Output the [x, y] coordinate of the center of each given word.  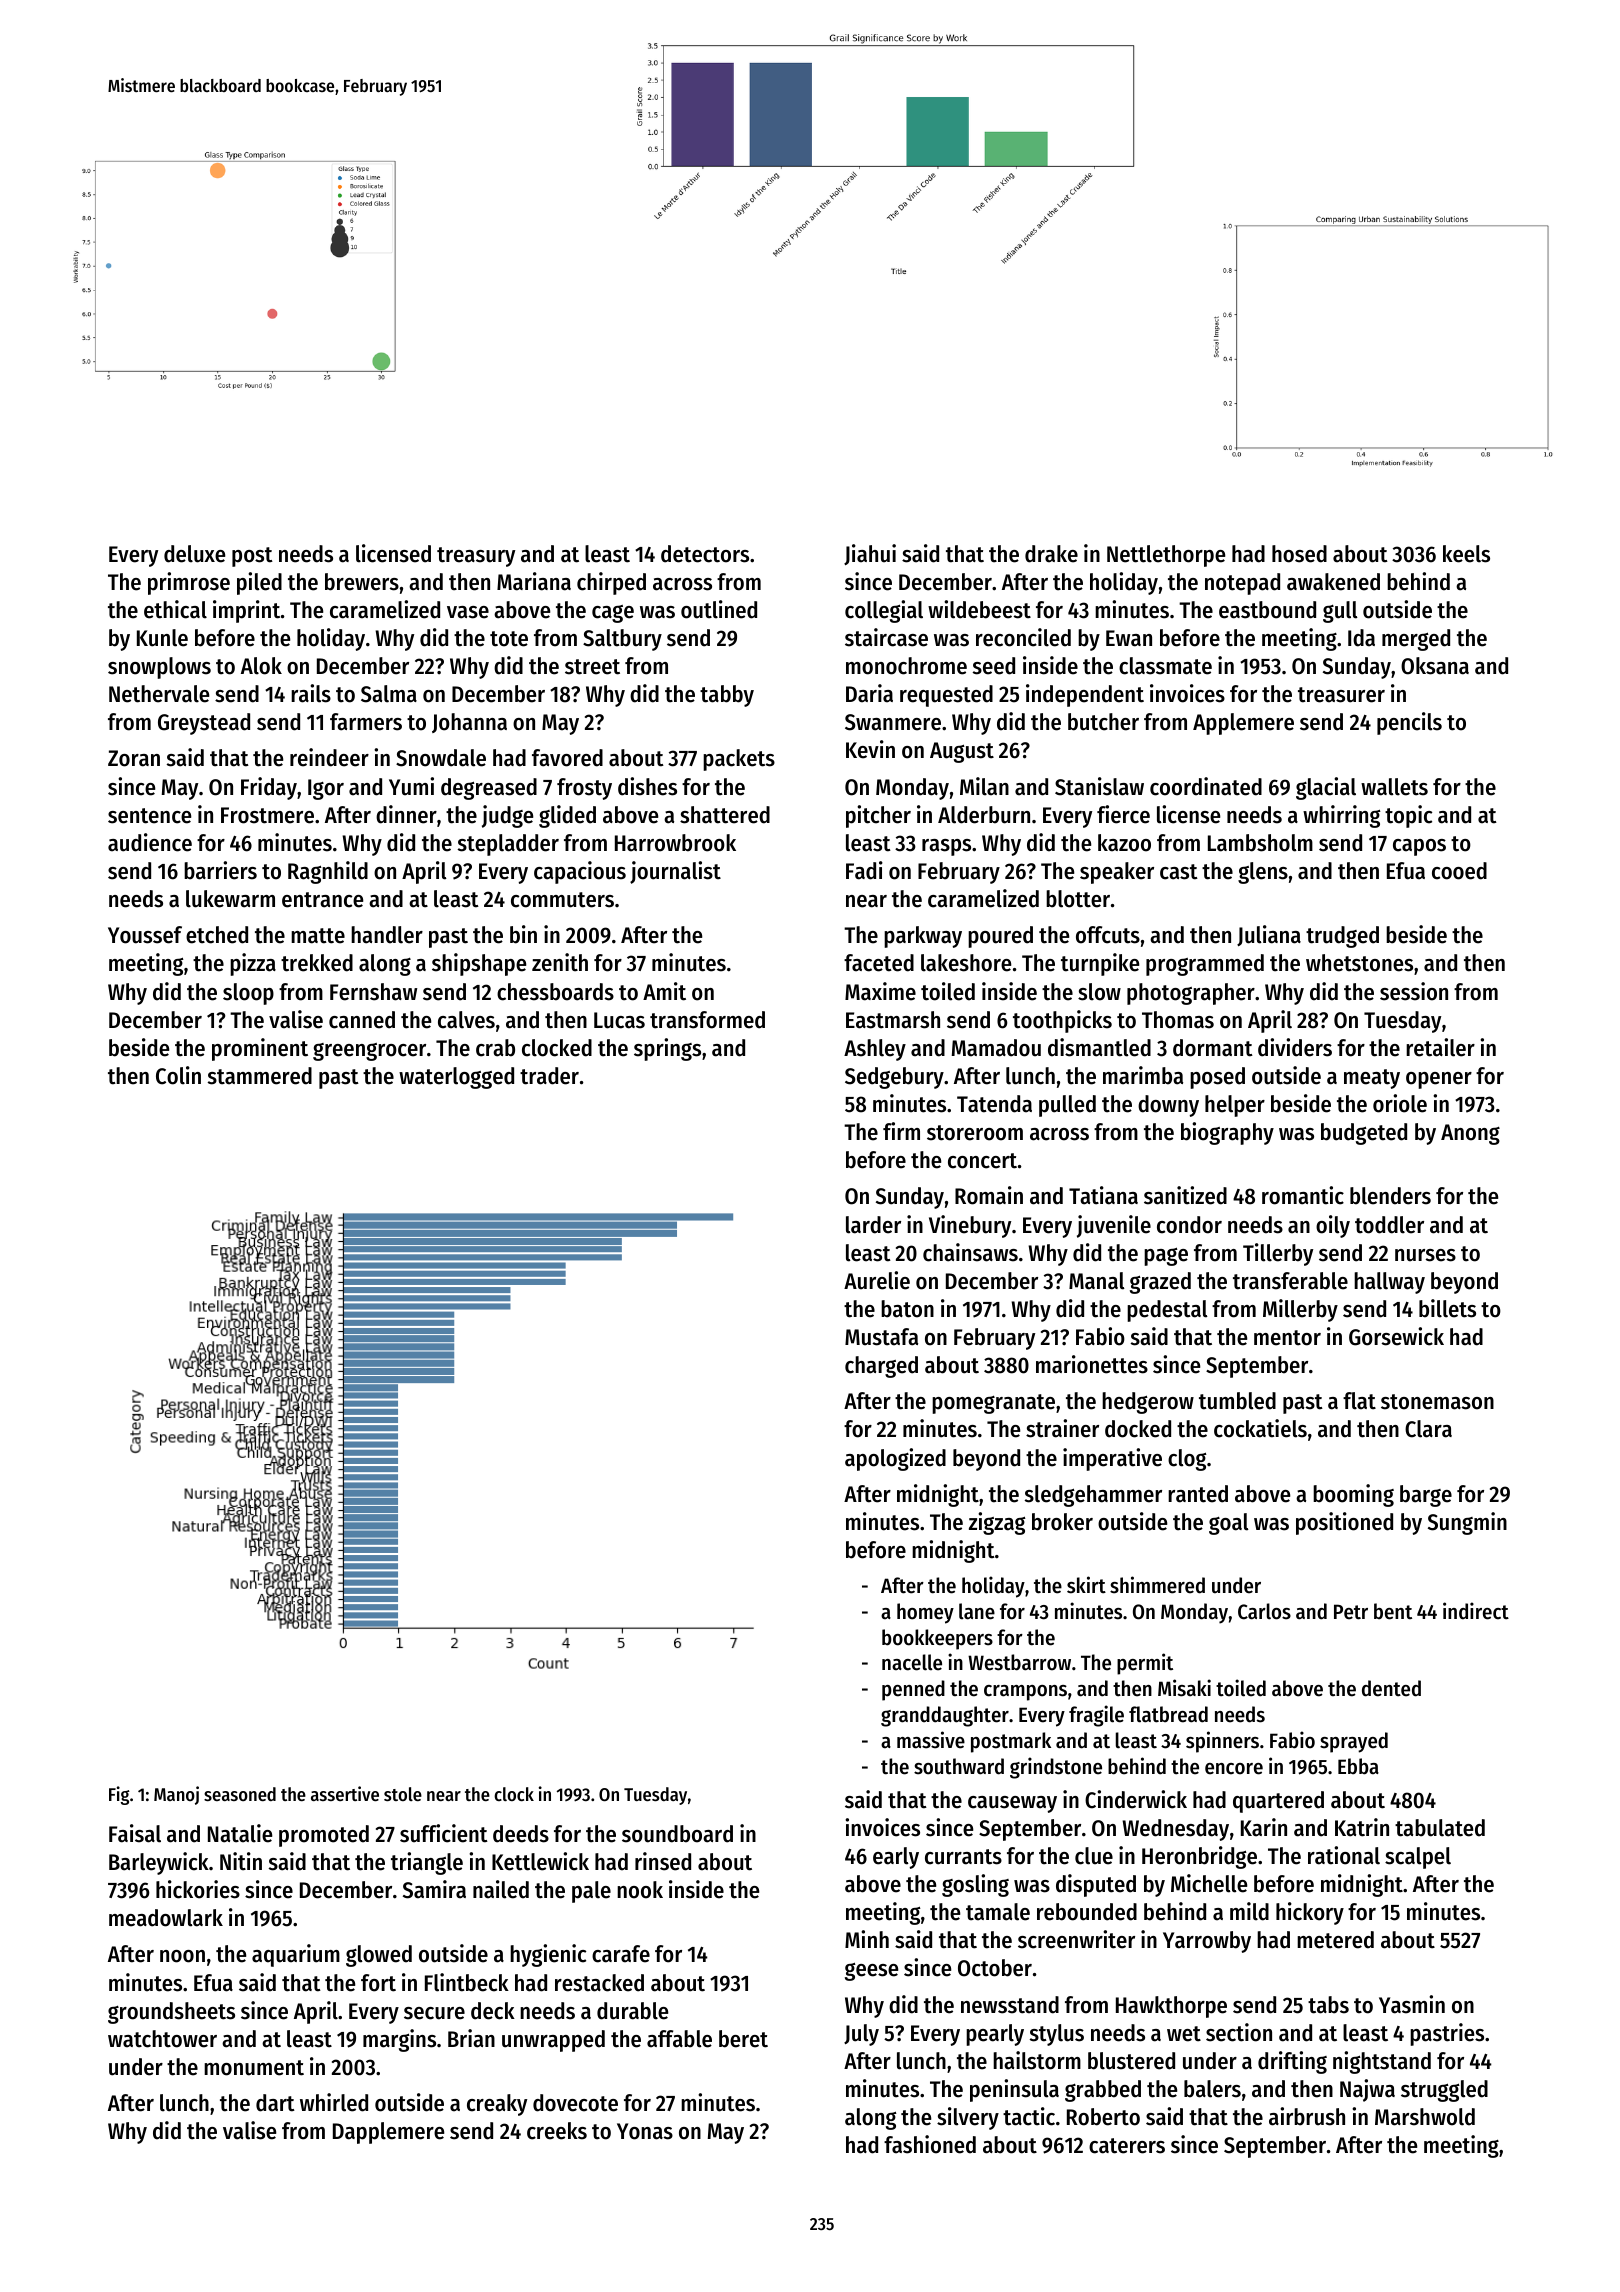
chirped [611, 583]
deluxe [194, 554]
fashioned [930, 2144]
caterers [1127, 2146]
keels [1466, 554]
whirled [334, 2102]
